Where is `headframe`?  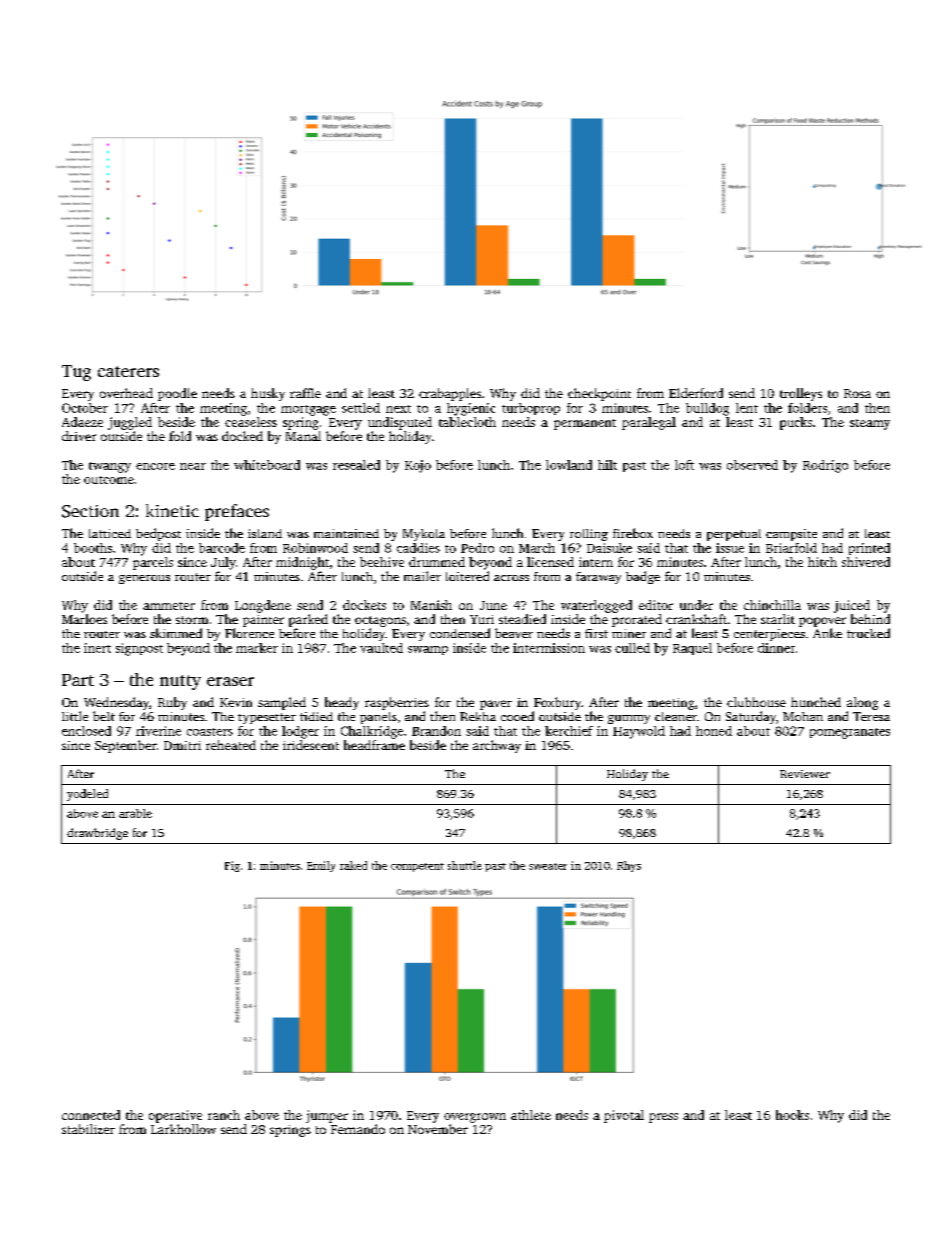
headframe is located at coordinates (374, 745).
